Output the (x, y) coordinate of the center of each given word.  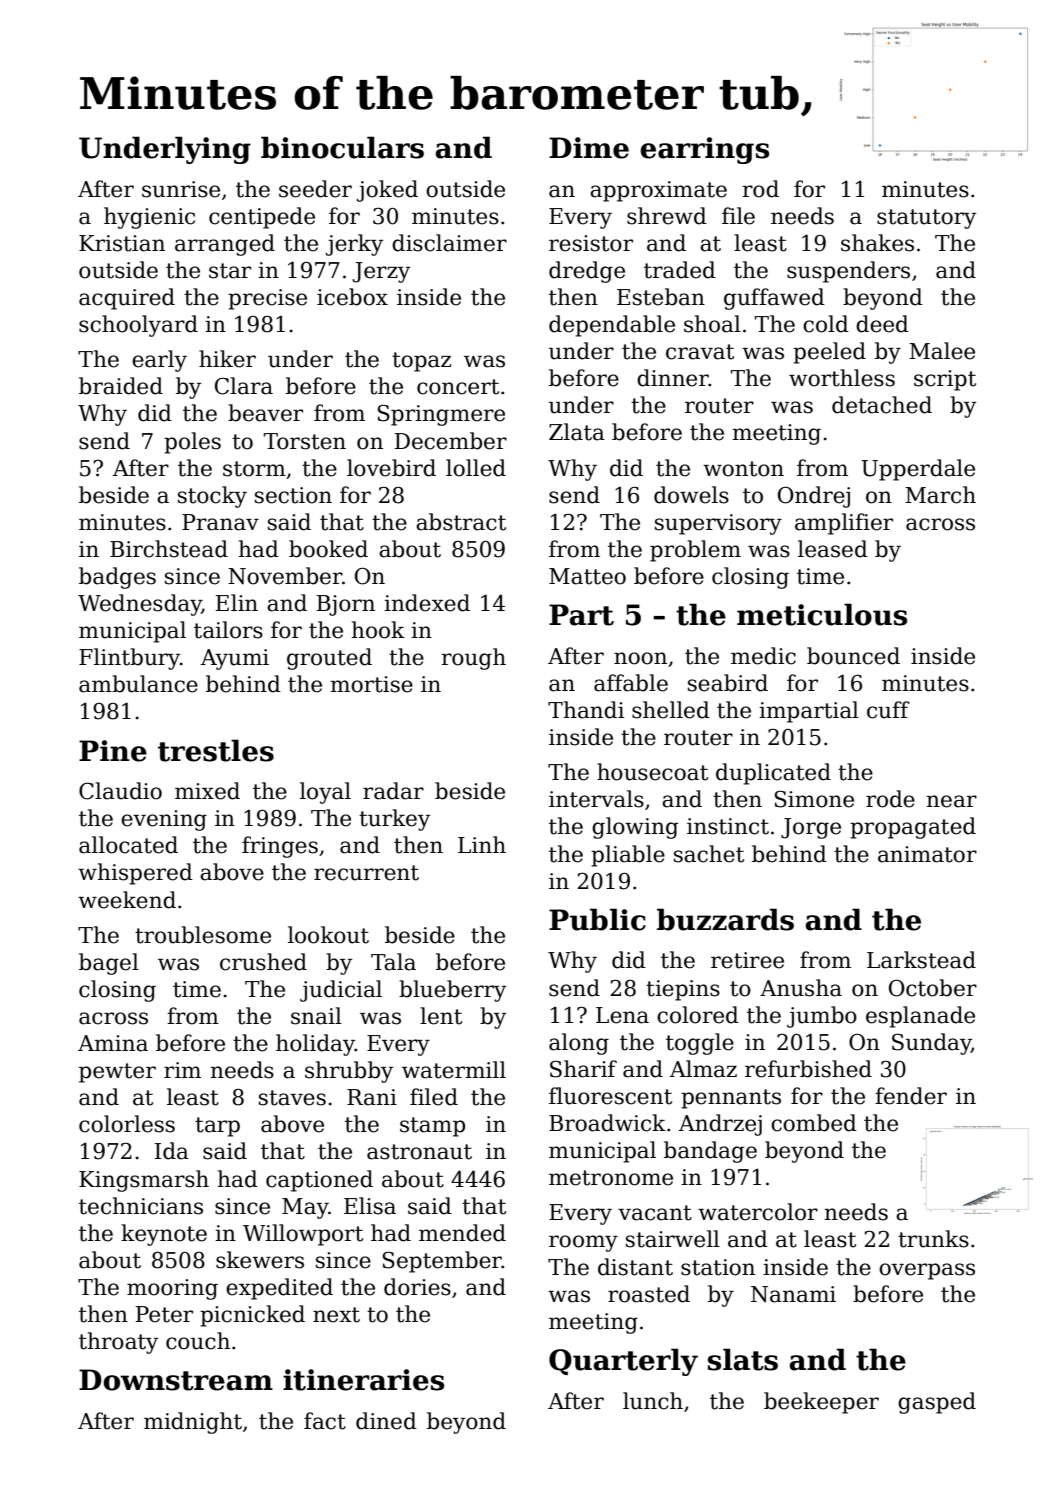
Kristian (122, 243)
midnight (193, 1423)
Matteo (587, 576)
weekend (127, 900)
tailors (228, 630)
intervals (596, 799)
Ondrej (814, 497)
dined (386, 1421)
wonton (743, 469)
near (951, 801)
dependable (612, 326)
